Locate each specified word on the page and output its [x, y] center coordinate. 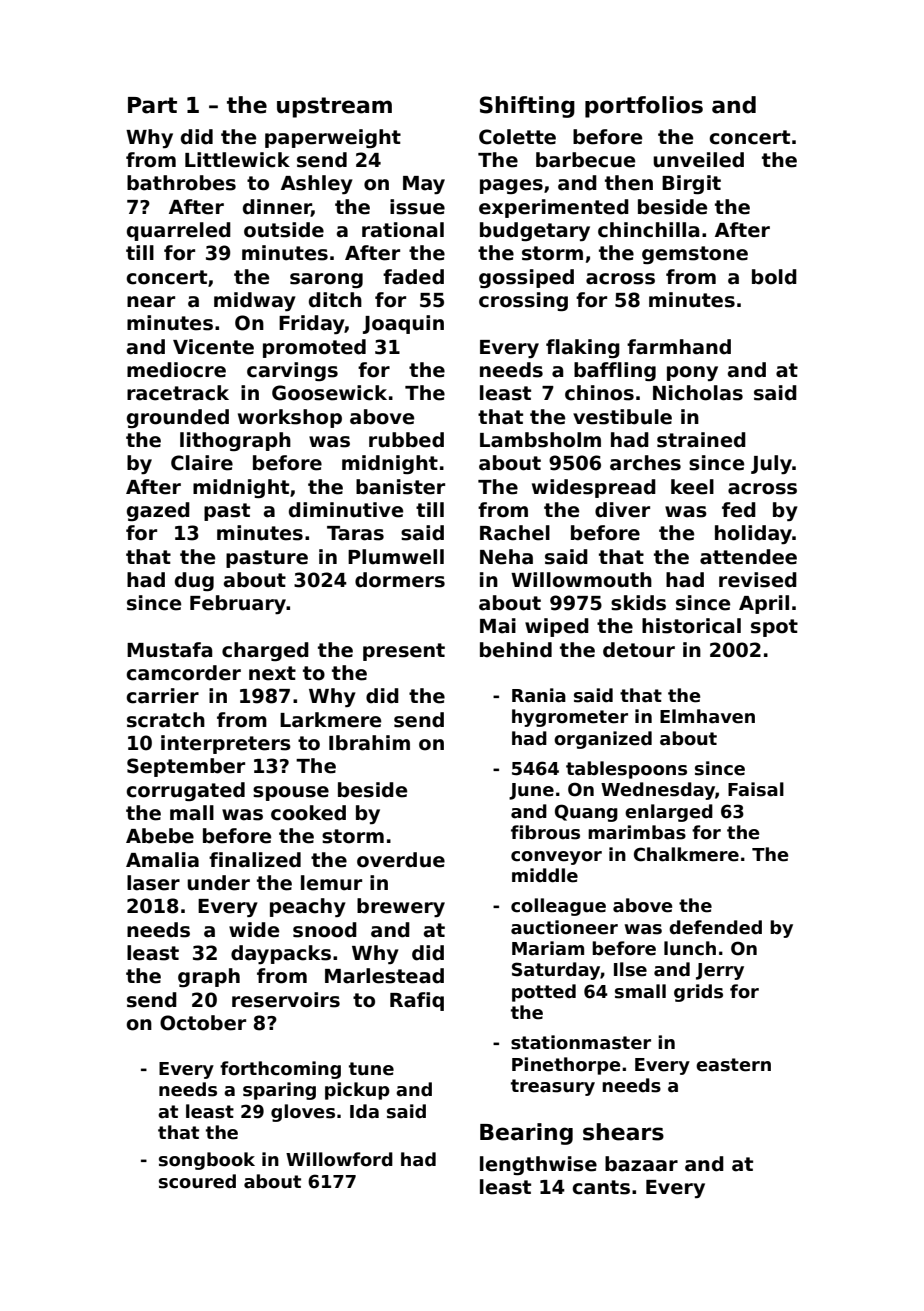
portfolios [644, 107]
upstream [334, 107]
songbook [207, 1161]
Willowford [339, 1159]
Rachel [515, 533]
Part [152, 105]
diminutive [346, 510]
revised [758, 580]
